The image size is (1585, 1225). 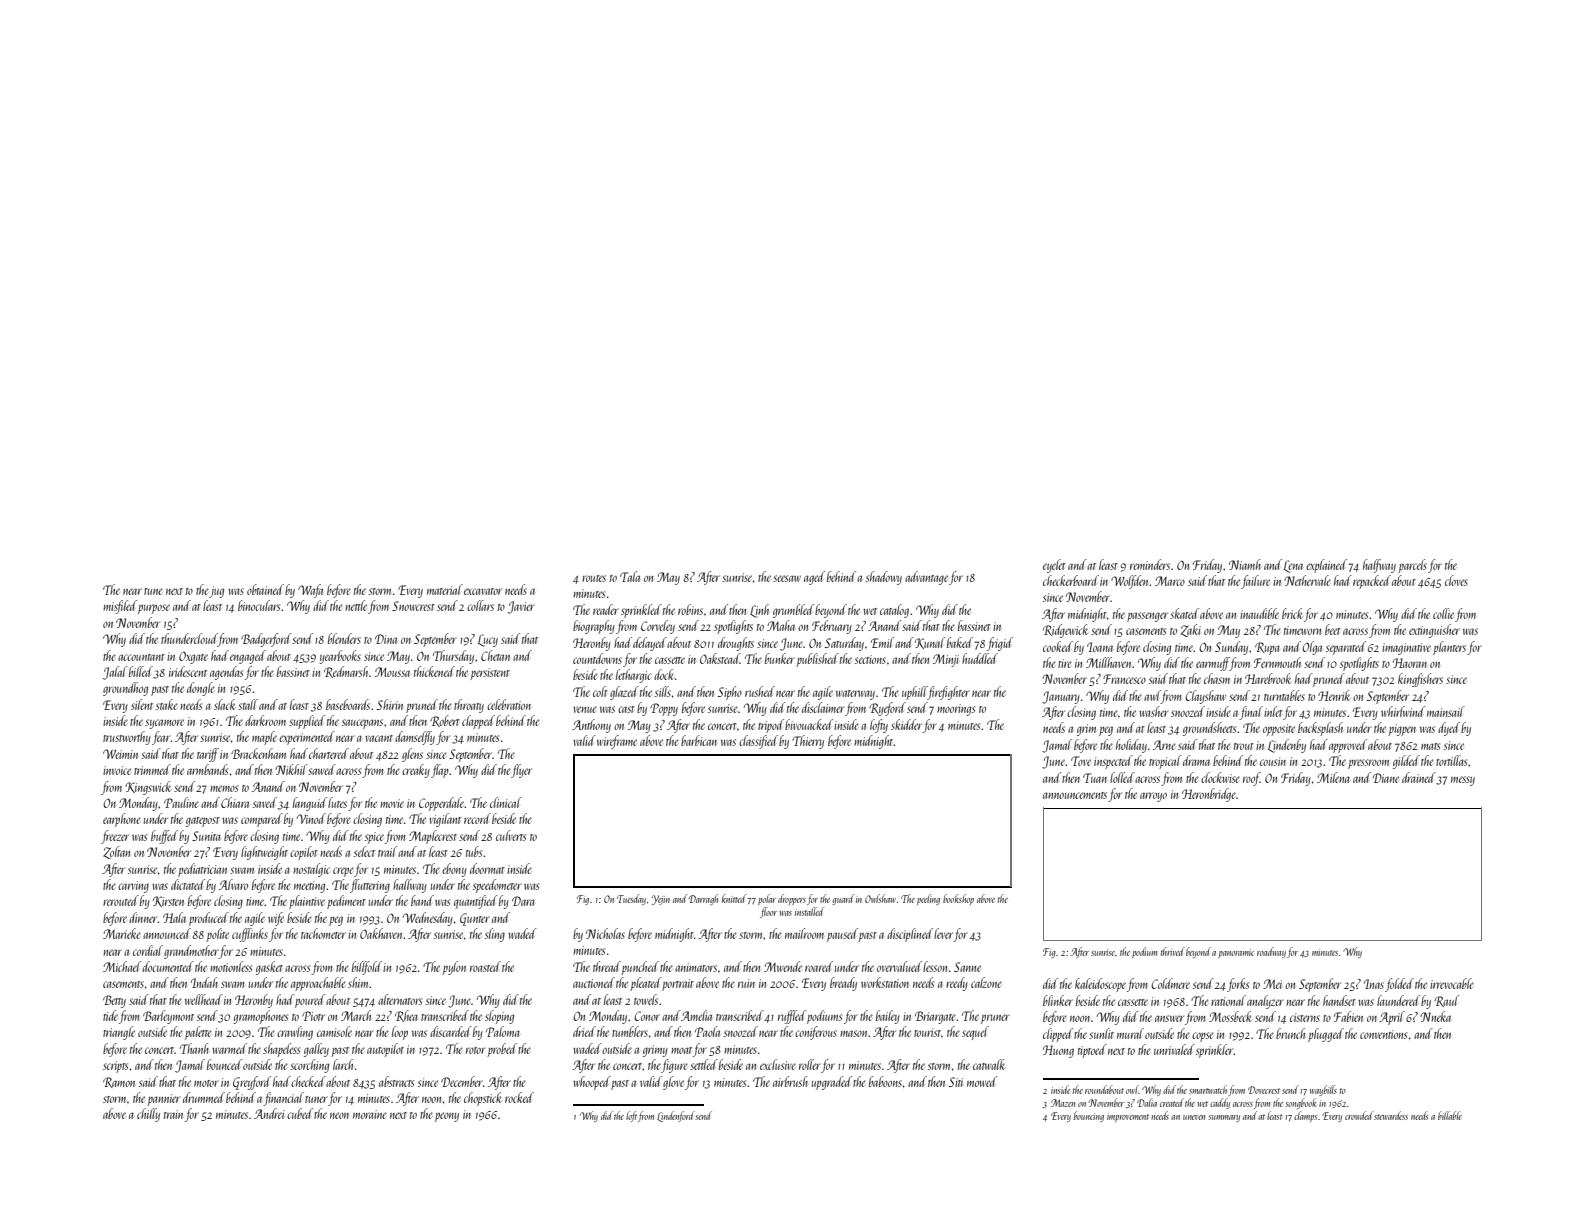 I want to click on towels, so click(x=646, y=999).
